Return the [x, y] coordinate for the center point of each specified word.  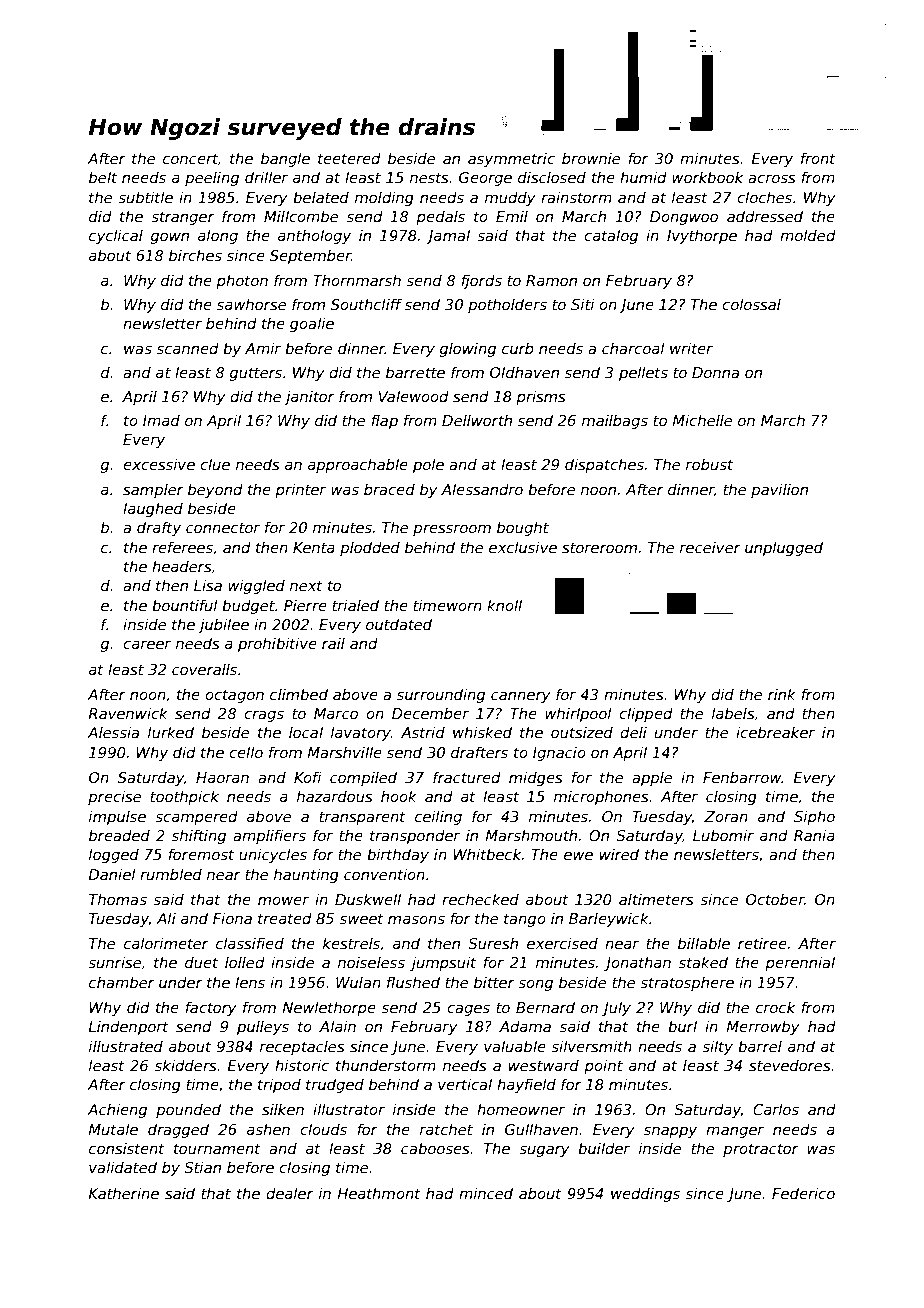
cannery [521, 697]
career [147, 644]
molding [384, 198]
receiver [710, 547]
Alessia [113, 732]
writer [691, 348]
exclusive [523, 547]
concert [190, 158]
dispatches [604, 465]
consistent [127, 1148]
